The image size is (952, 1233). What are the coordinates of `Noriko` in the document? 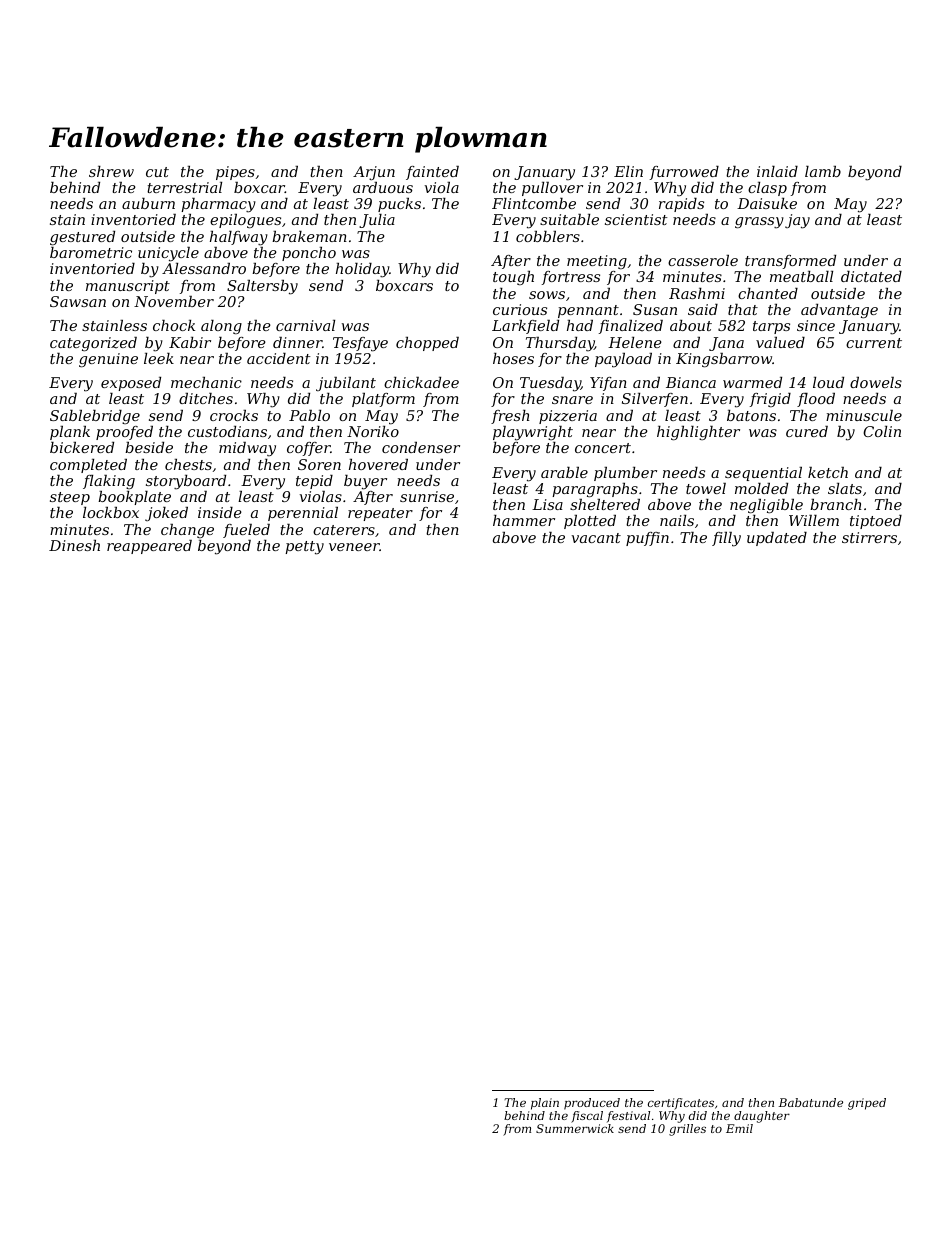 It's located at (373, 431).
